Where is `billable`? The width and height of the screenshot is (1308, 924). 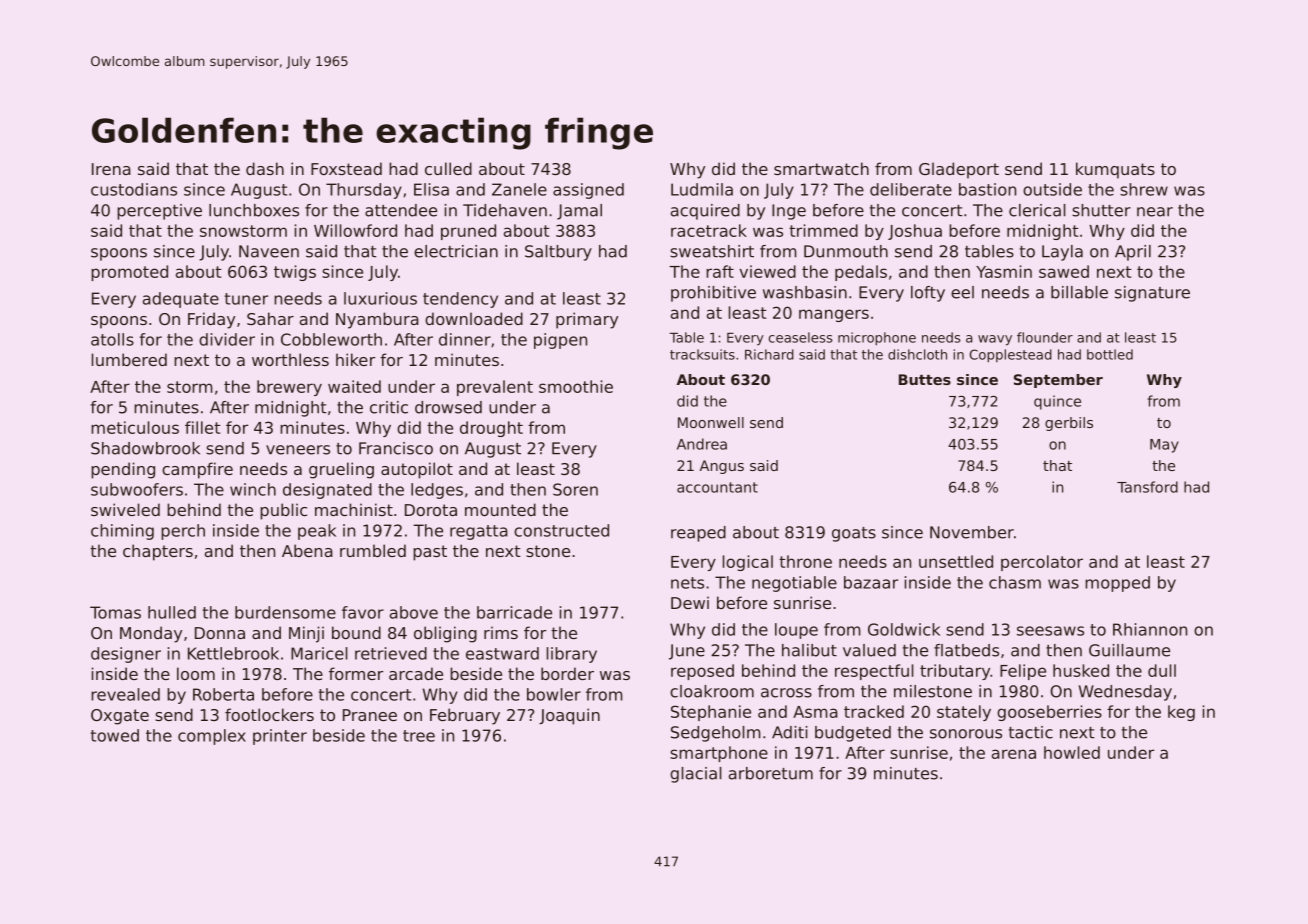 billable is located at coordinates (1079, 292).
